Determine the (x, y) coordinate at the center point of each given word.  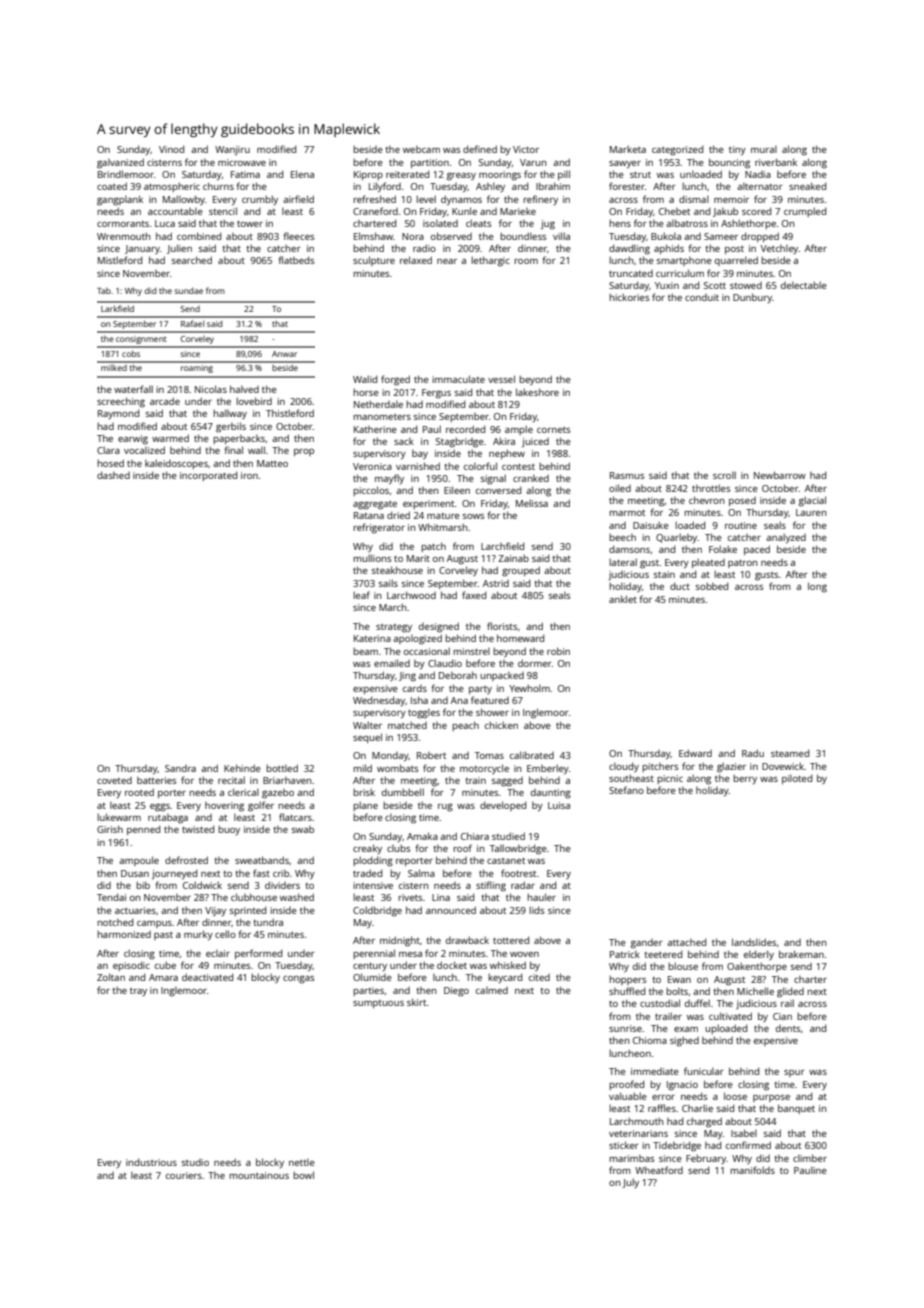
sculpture (374, 261)
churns (218, 186)
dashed (113, 475)
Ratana (369, 515)
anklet (623, 599)
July (630, 1183)
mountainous (259, 1175)
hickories (629, 297)
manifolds (752, 1170)
